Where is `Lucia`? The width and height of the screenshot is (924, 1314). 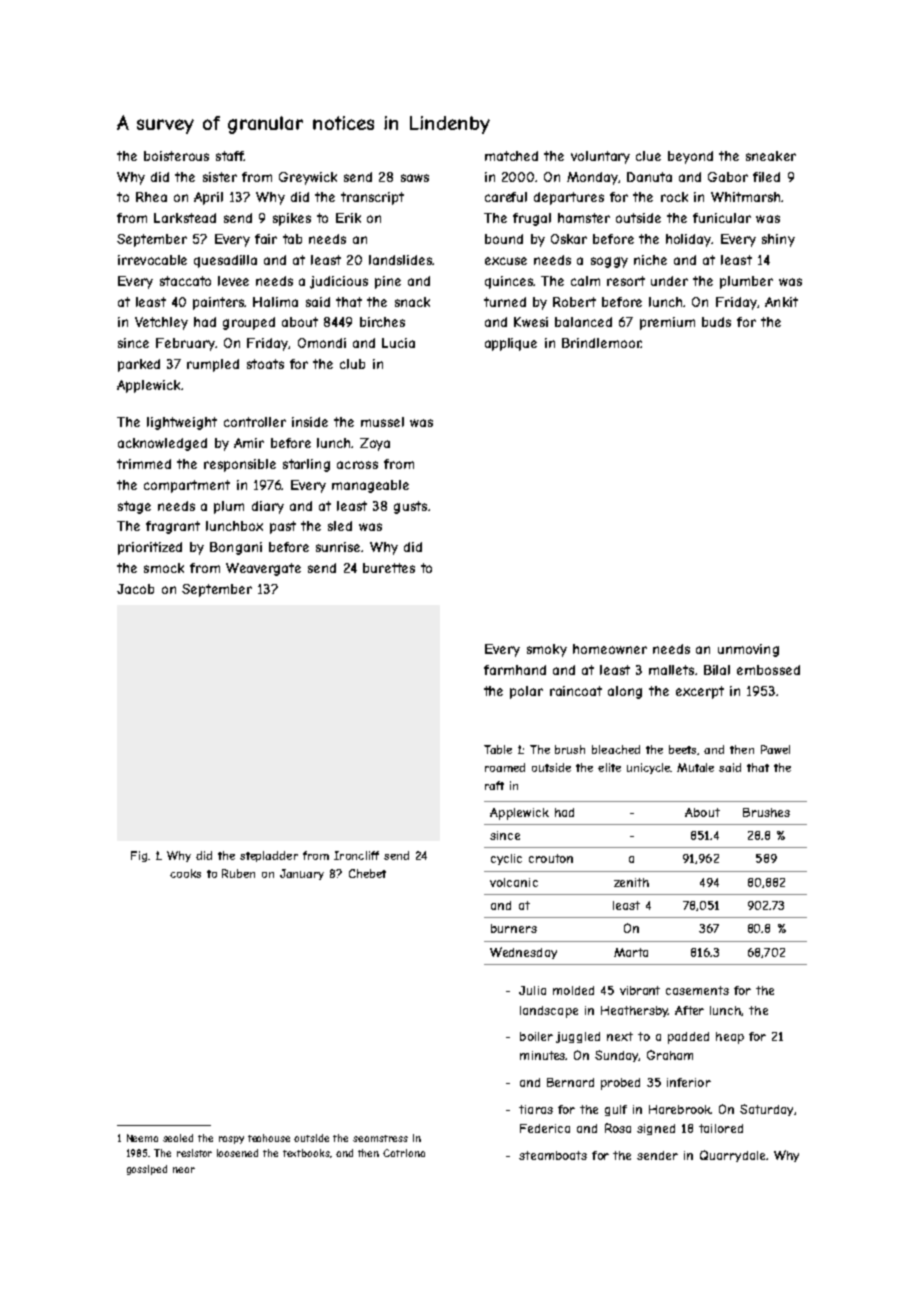 Lucia is located at coordinates (398, 343).
